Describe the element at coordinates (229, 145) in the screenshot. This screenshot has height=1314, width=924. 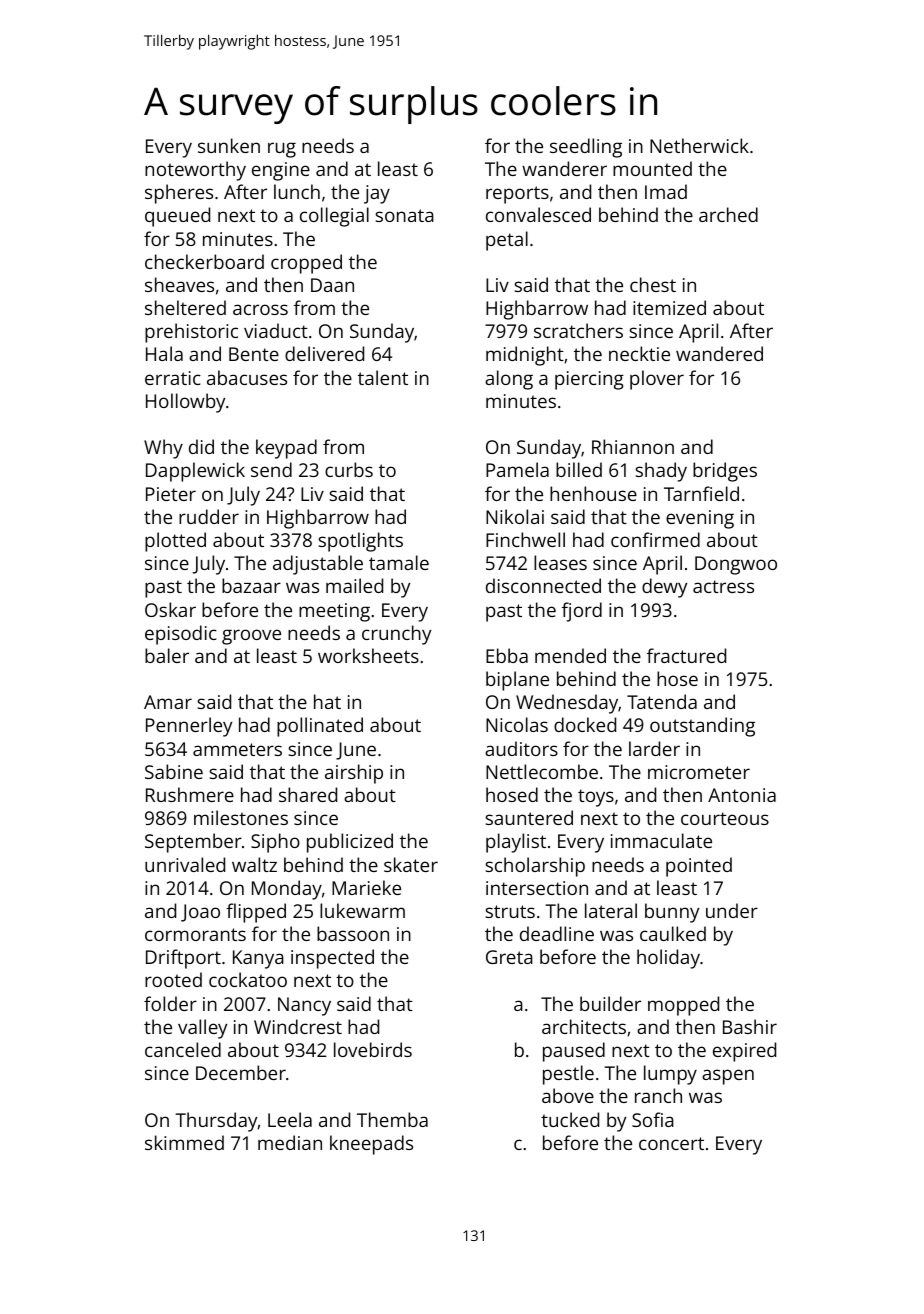
I see `sunken` at that location.
